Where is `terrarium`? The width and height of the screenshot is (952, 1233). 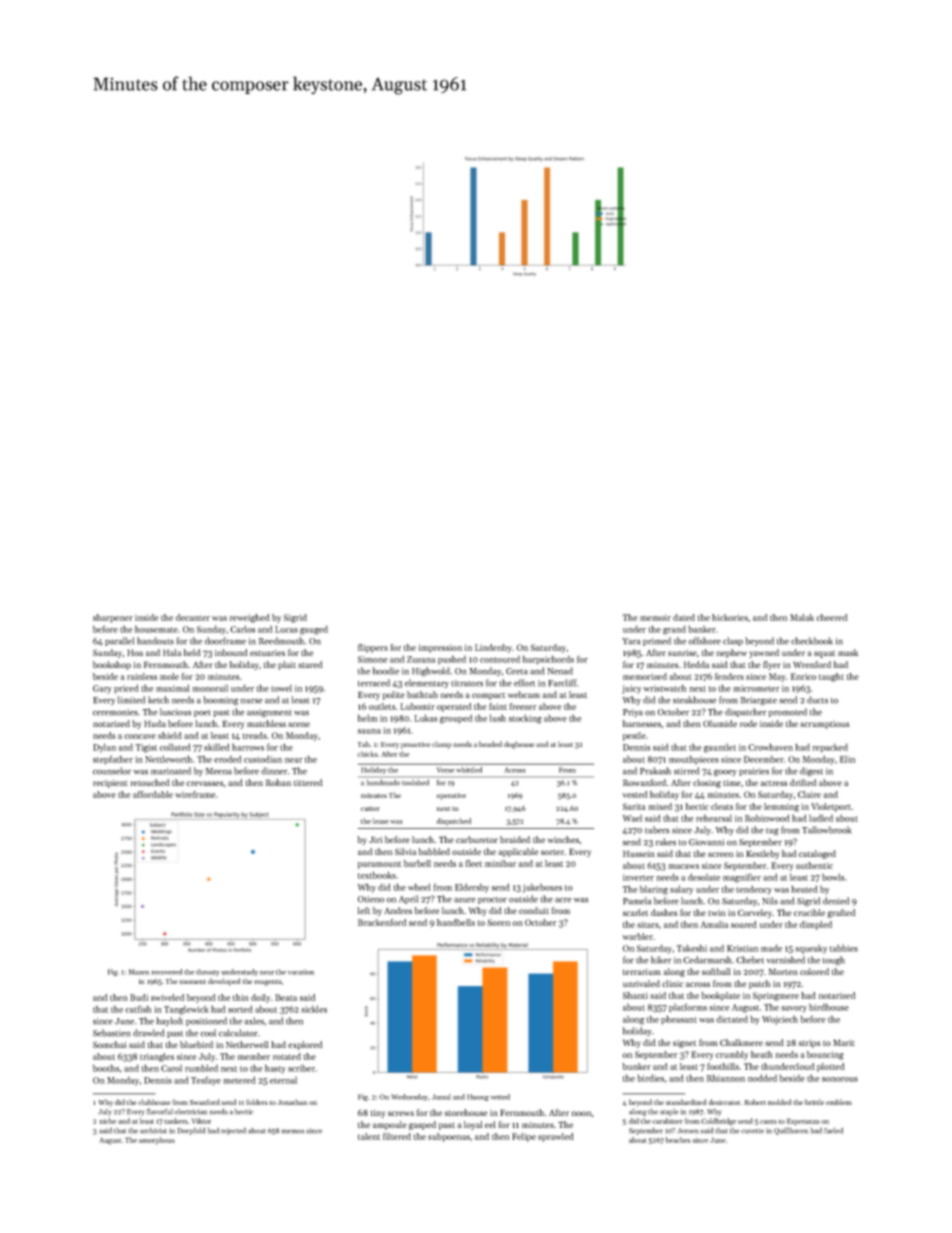 terrarium is located at coordinates (642, 972).
